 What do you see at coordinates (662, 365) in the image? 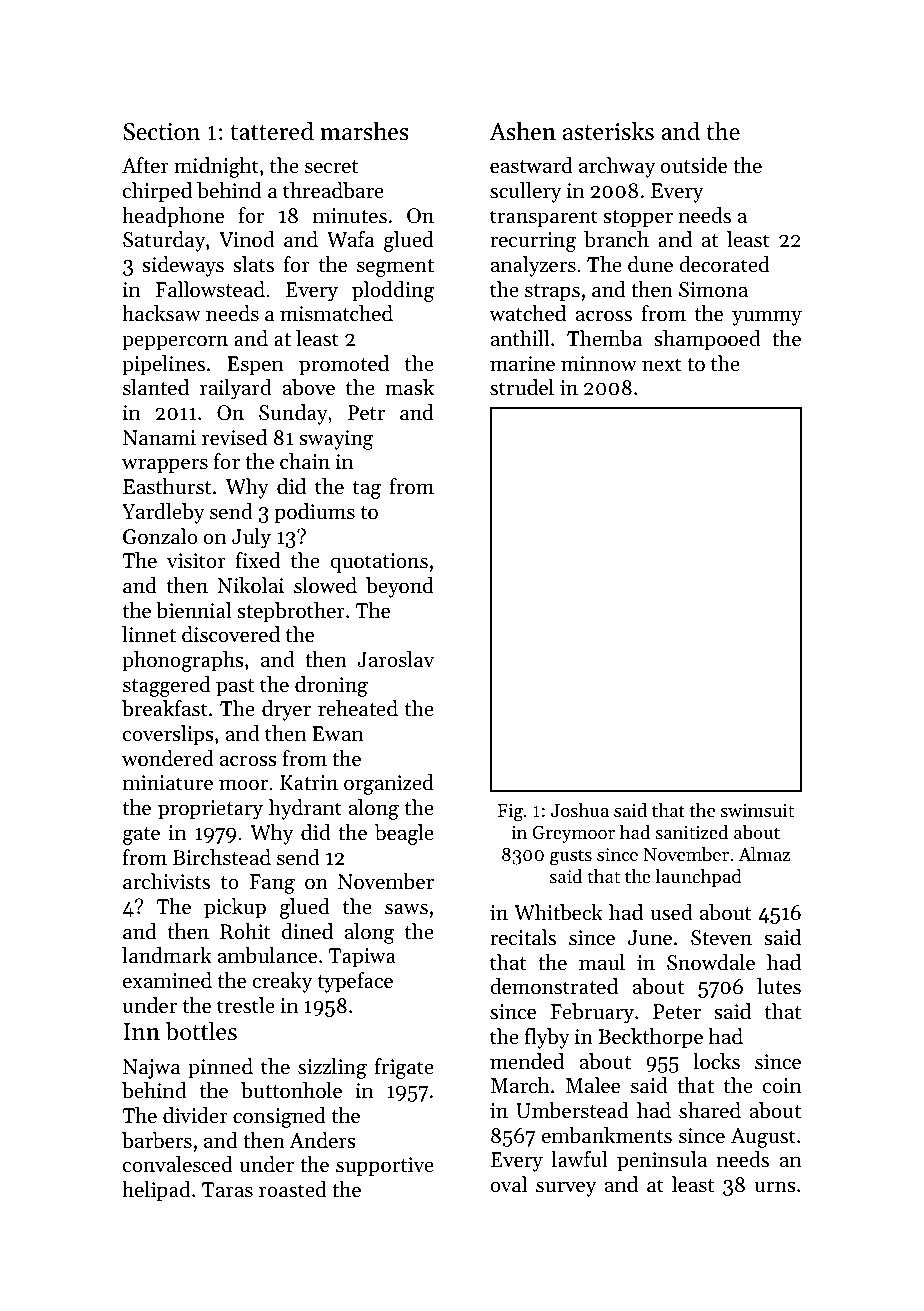
I see `next` at bounding box center [662, 365].
